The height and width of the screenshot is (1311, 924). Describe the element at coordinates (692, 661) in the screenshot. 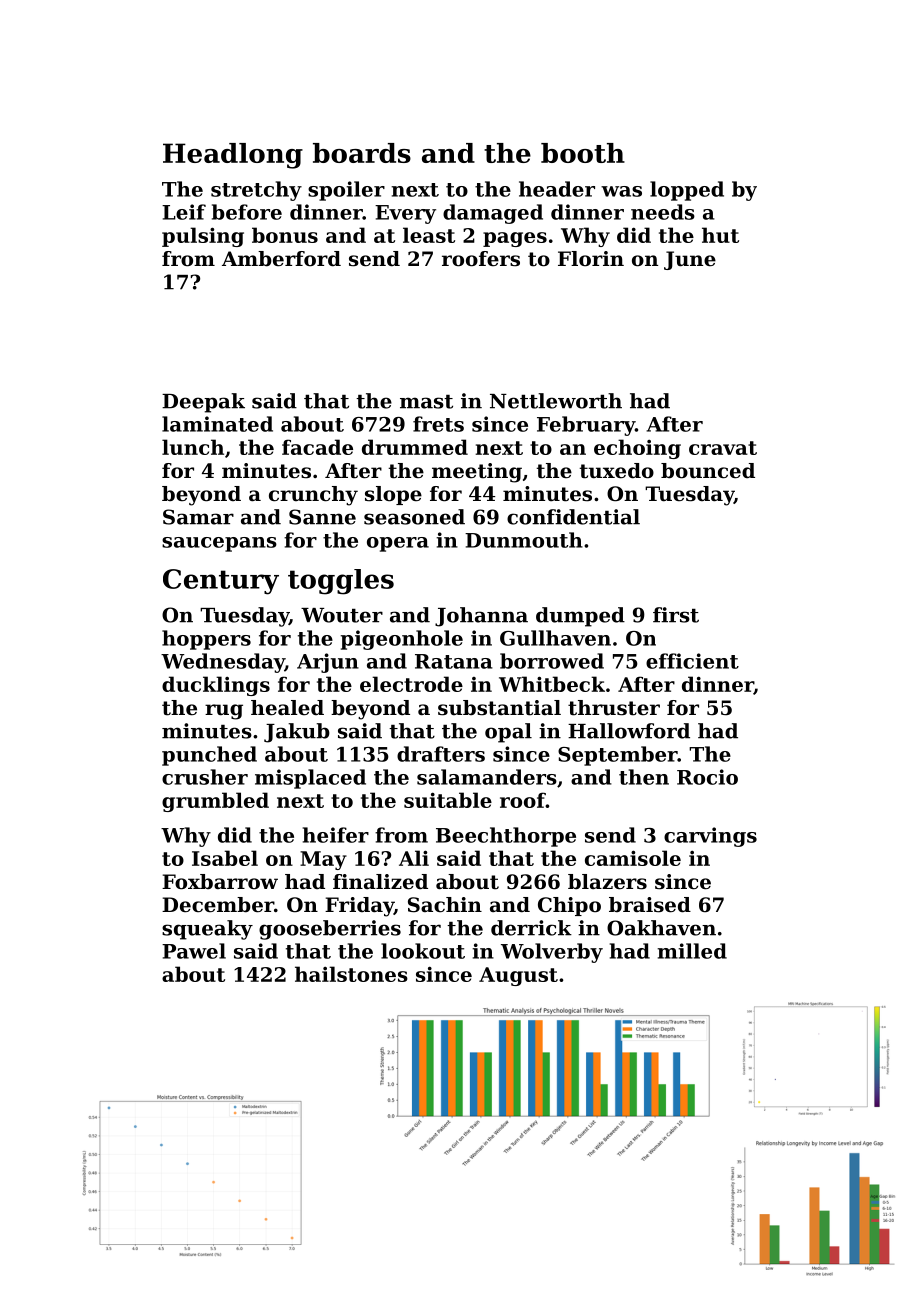

I see `efficient` at that location.
